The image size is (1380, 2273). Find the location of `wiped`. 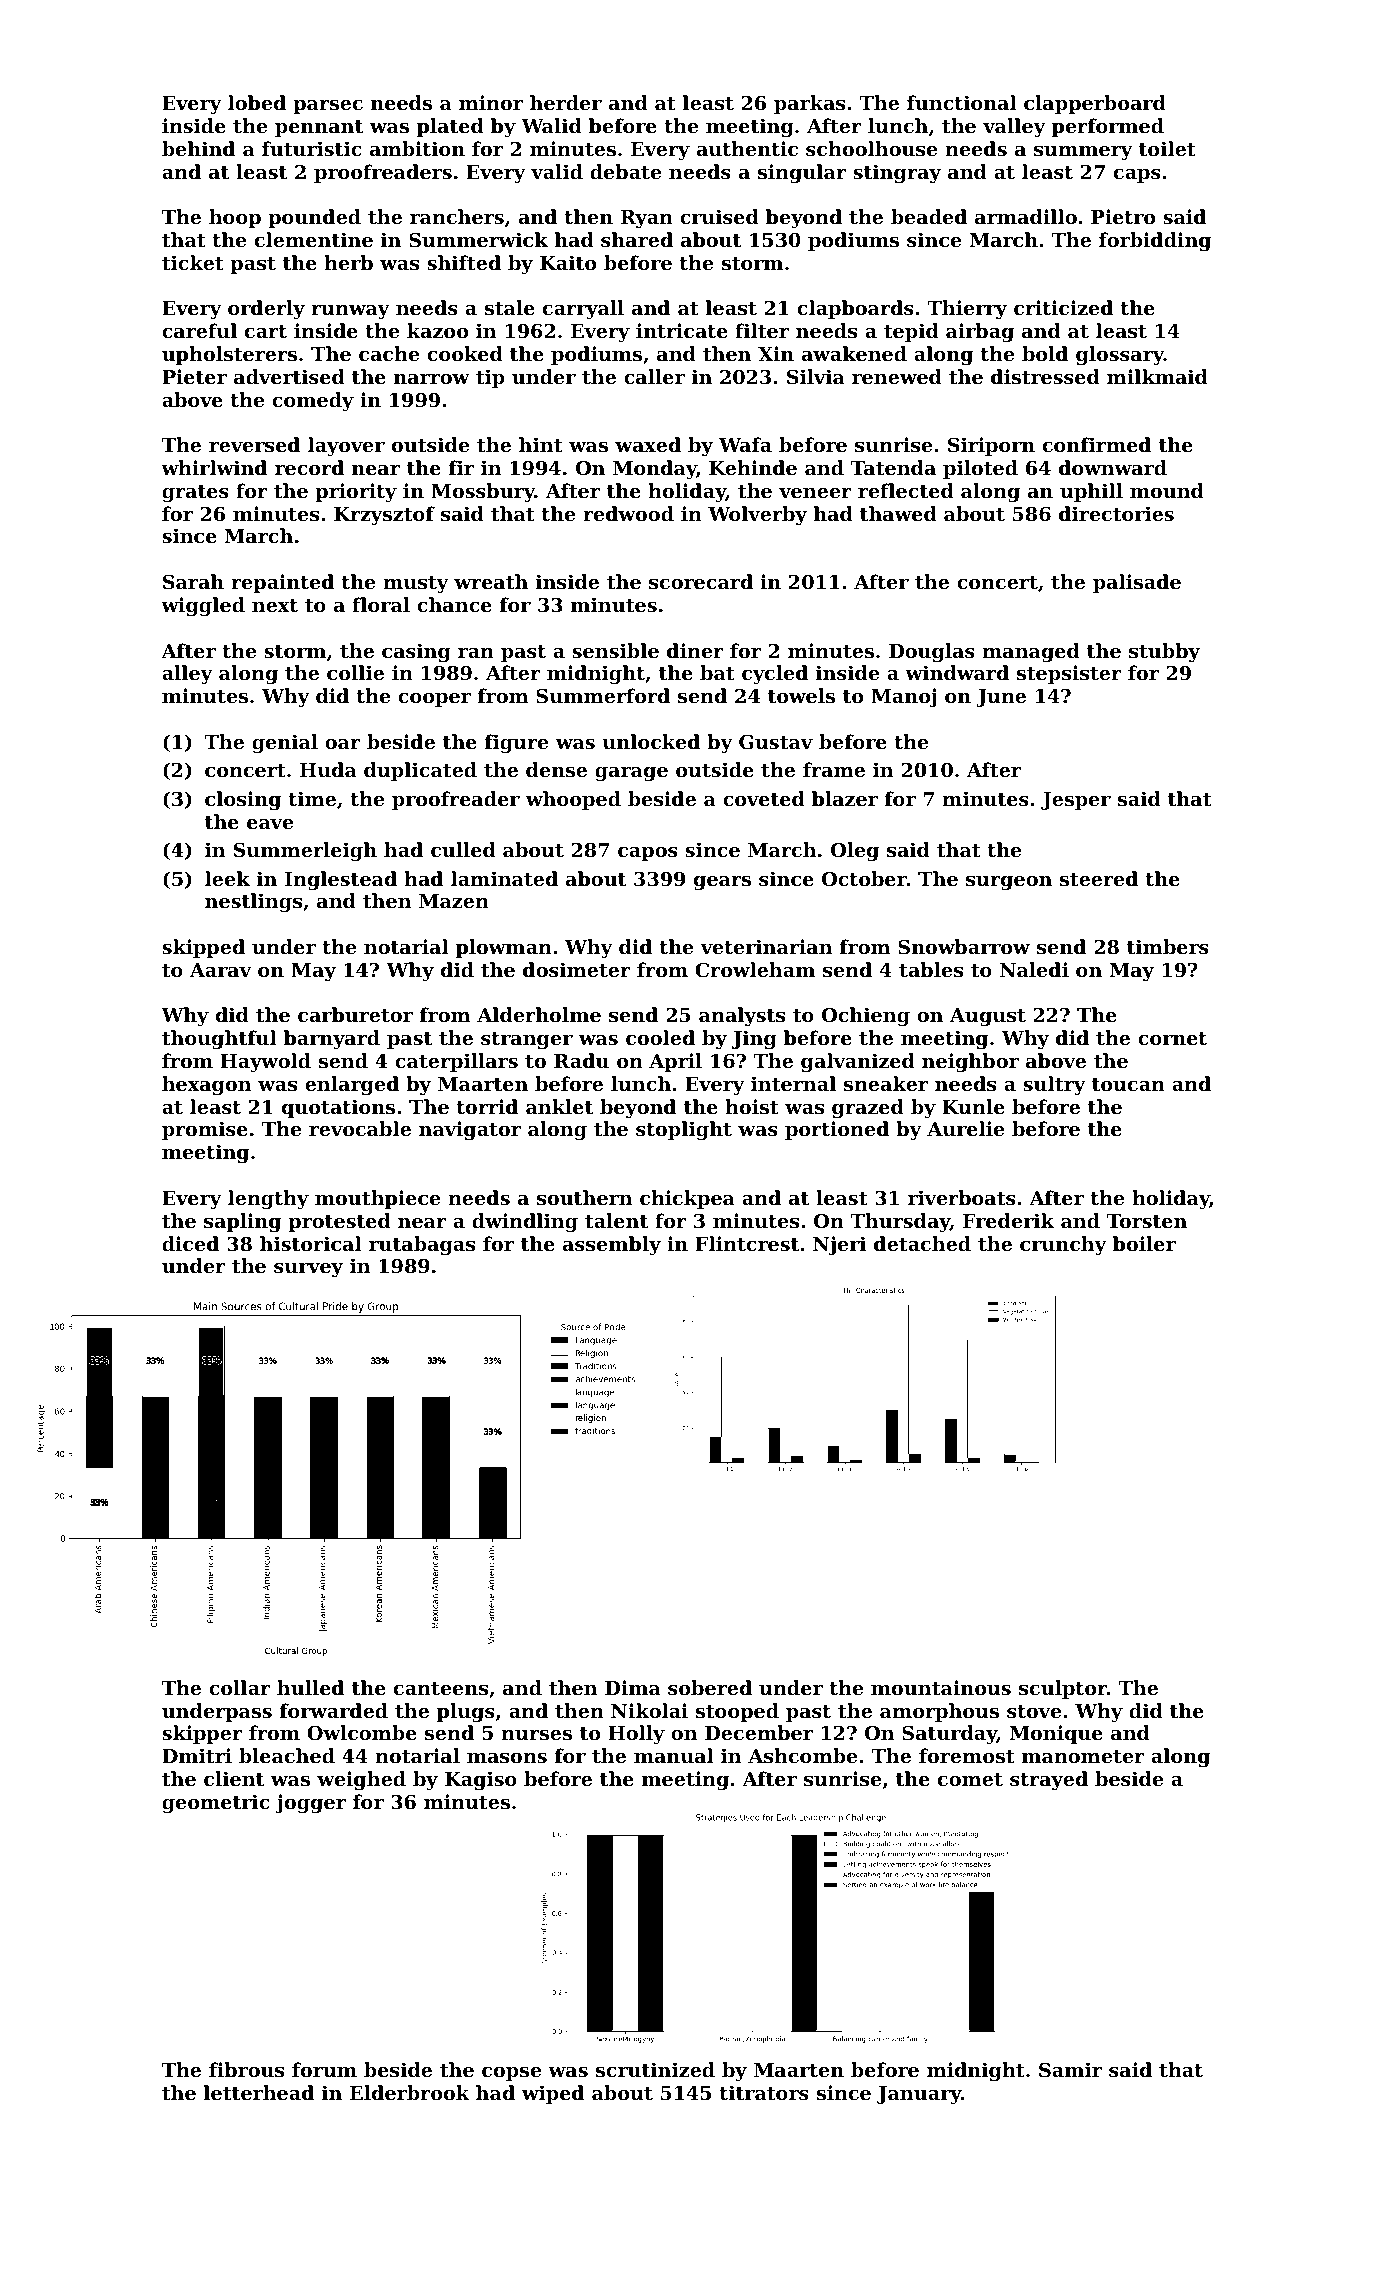

wiped is located at coordinates (553, 2094).
